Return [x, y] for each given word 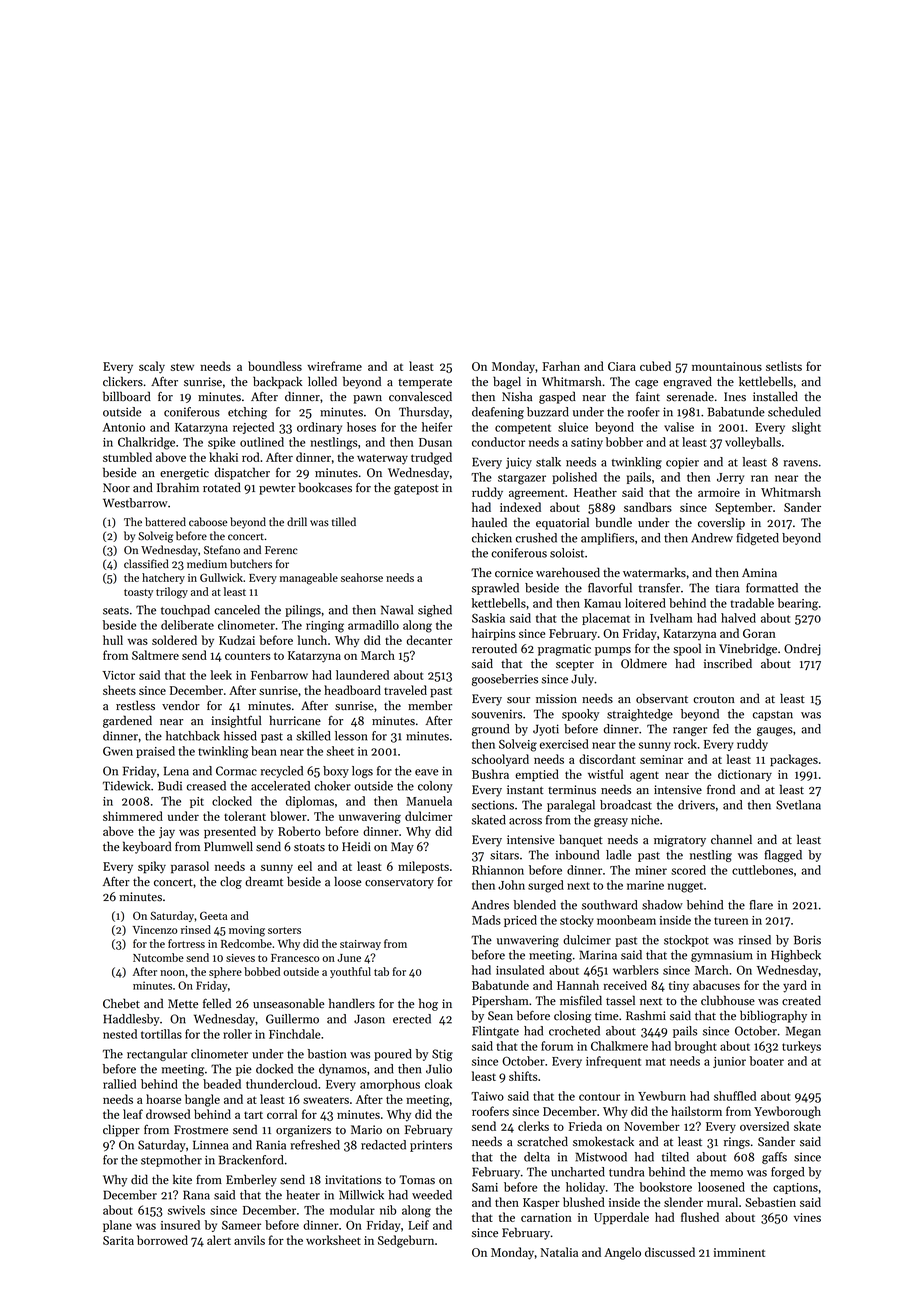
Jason [369, 1019]
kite [182, 1179]
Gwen [118, 751]
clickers [123, 381]
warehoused [568, 572]
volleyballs [753, 443]
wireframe [334, 366]
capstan [773, 716]
